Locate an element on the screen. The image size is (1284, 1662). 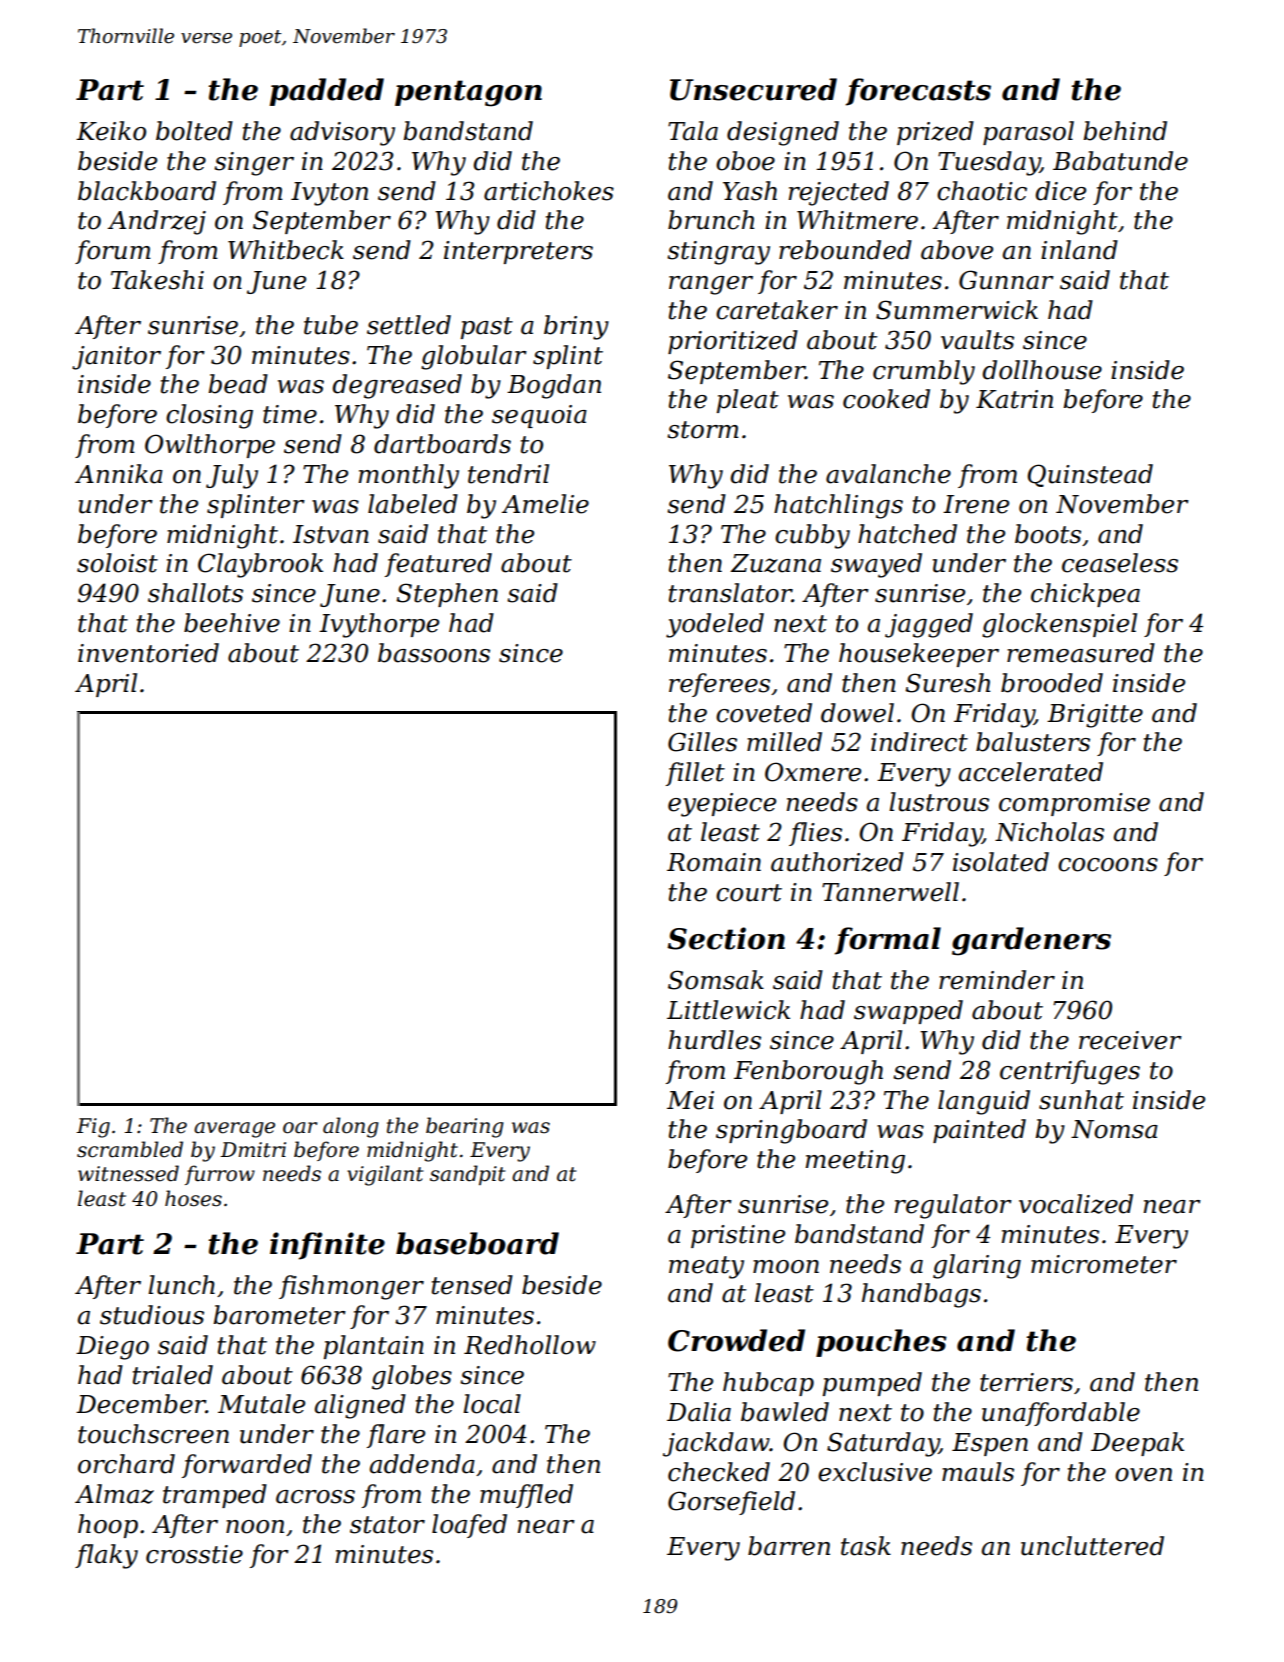
Quinstead is located at coordinates (1090, 475).
